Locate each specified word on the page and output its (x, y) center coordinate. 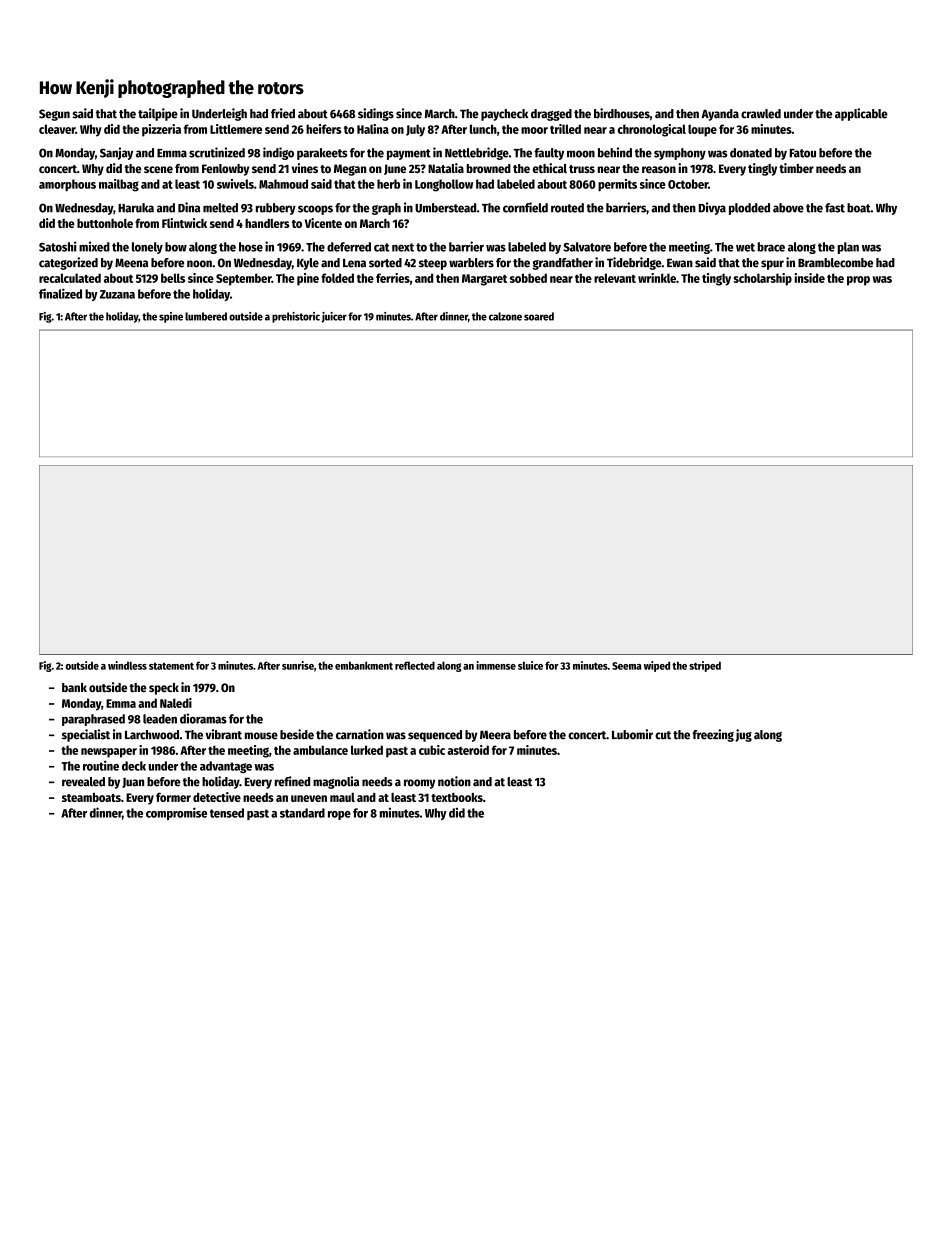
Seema (627, 666)
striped (705, 666)
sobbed (528, 278)
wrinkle (657, 278)
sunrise (298, 665)
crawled (761, 114)
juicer (334, 317)
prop (858, 281)
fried (283, 113)
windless (127, 665)
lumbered (206, 316)
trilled (565, 129)
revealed (83, 782)
